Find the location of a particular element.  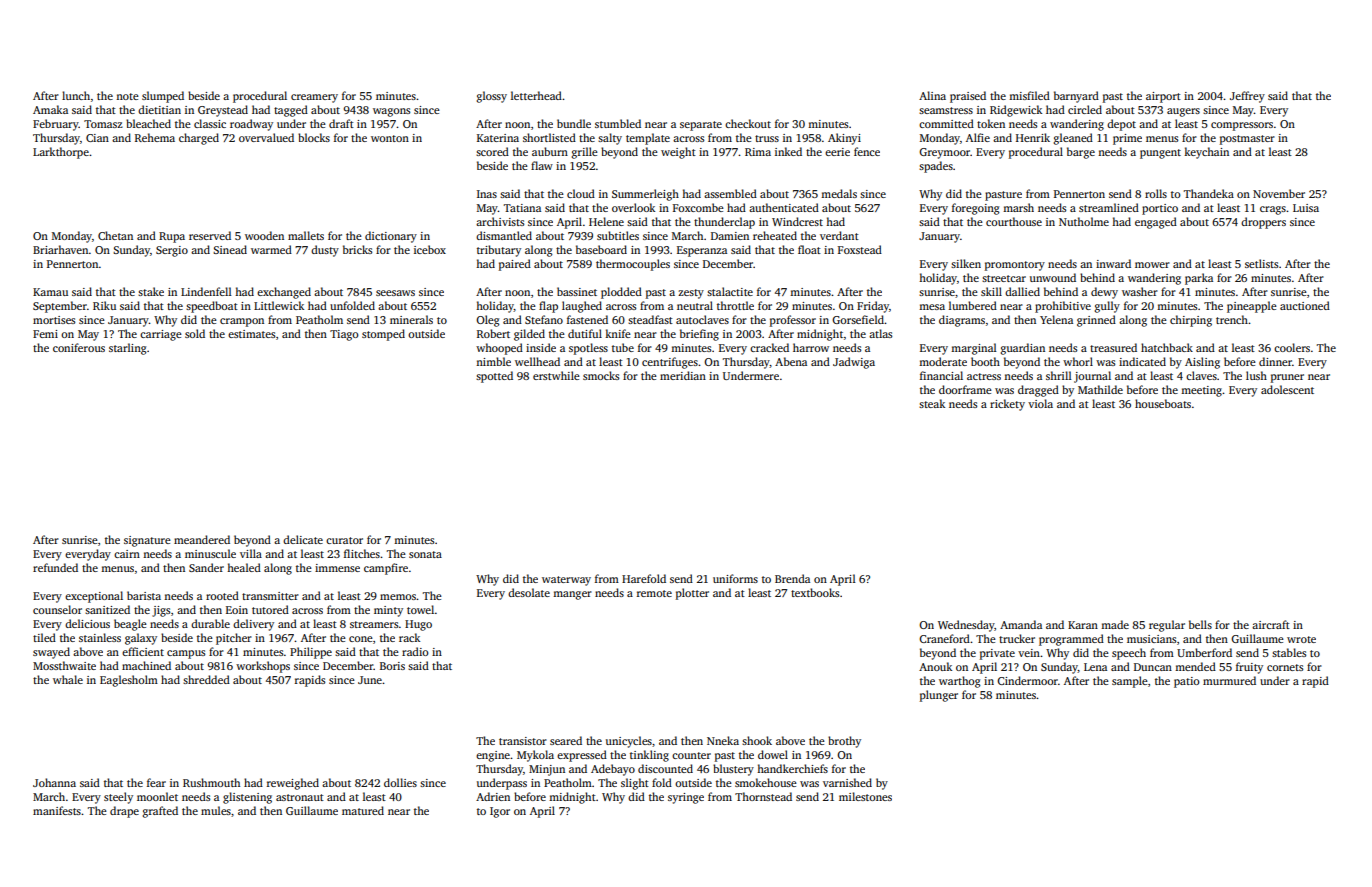

meandered is located at coordinates (202, 539).
